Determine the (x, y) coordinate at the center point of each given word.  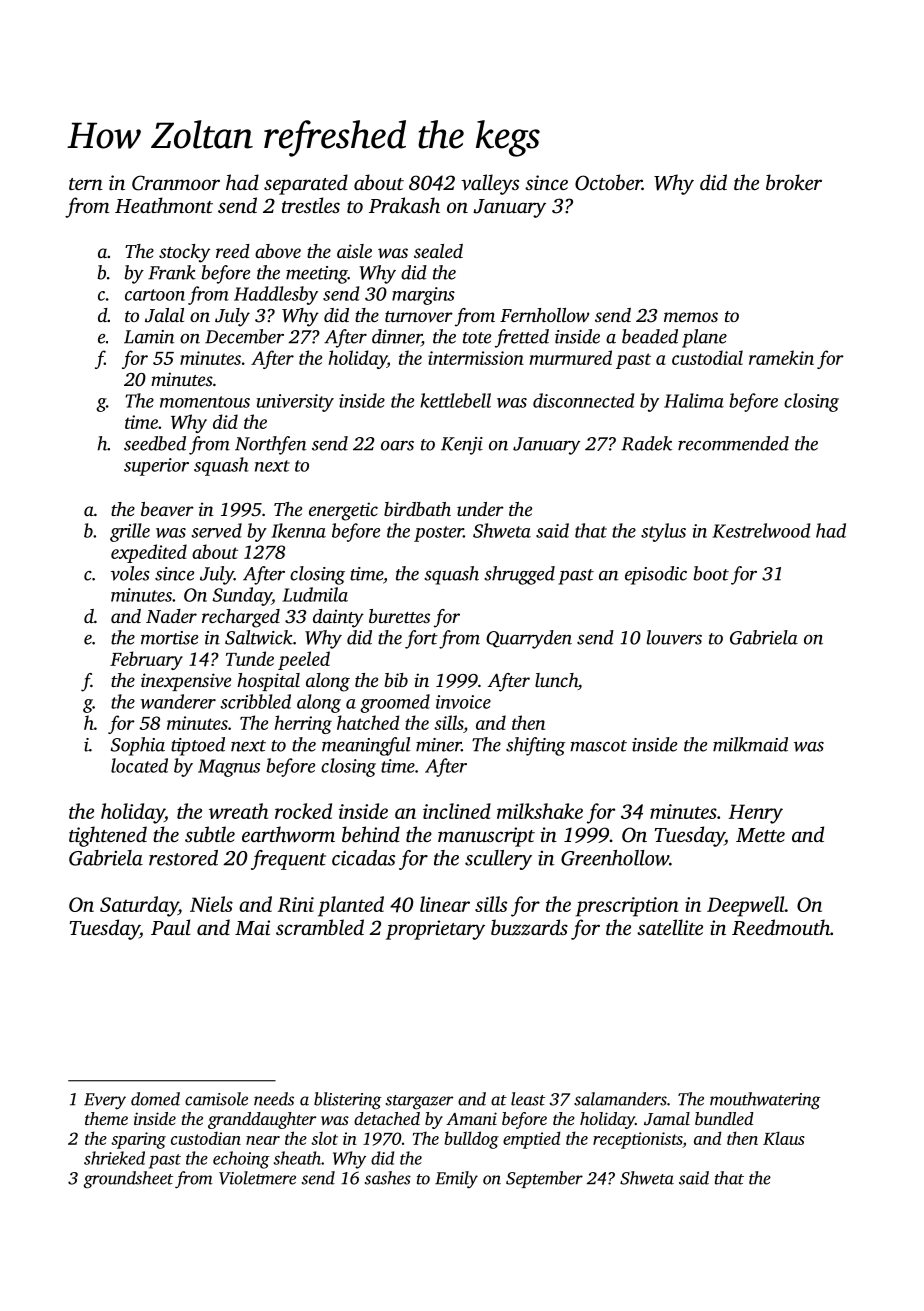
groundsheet (128, 1180)
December (244, 336)
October (608, 182)
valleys (490, 184)
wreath (238, 811)
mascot (598, 746)
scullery (498, 860)
